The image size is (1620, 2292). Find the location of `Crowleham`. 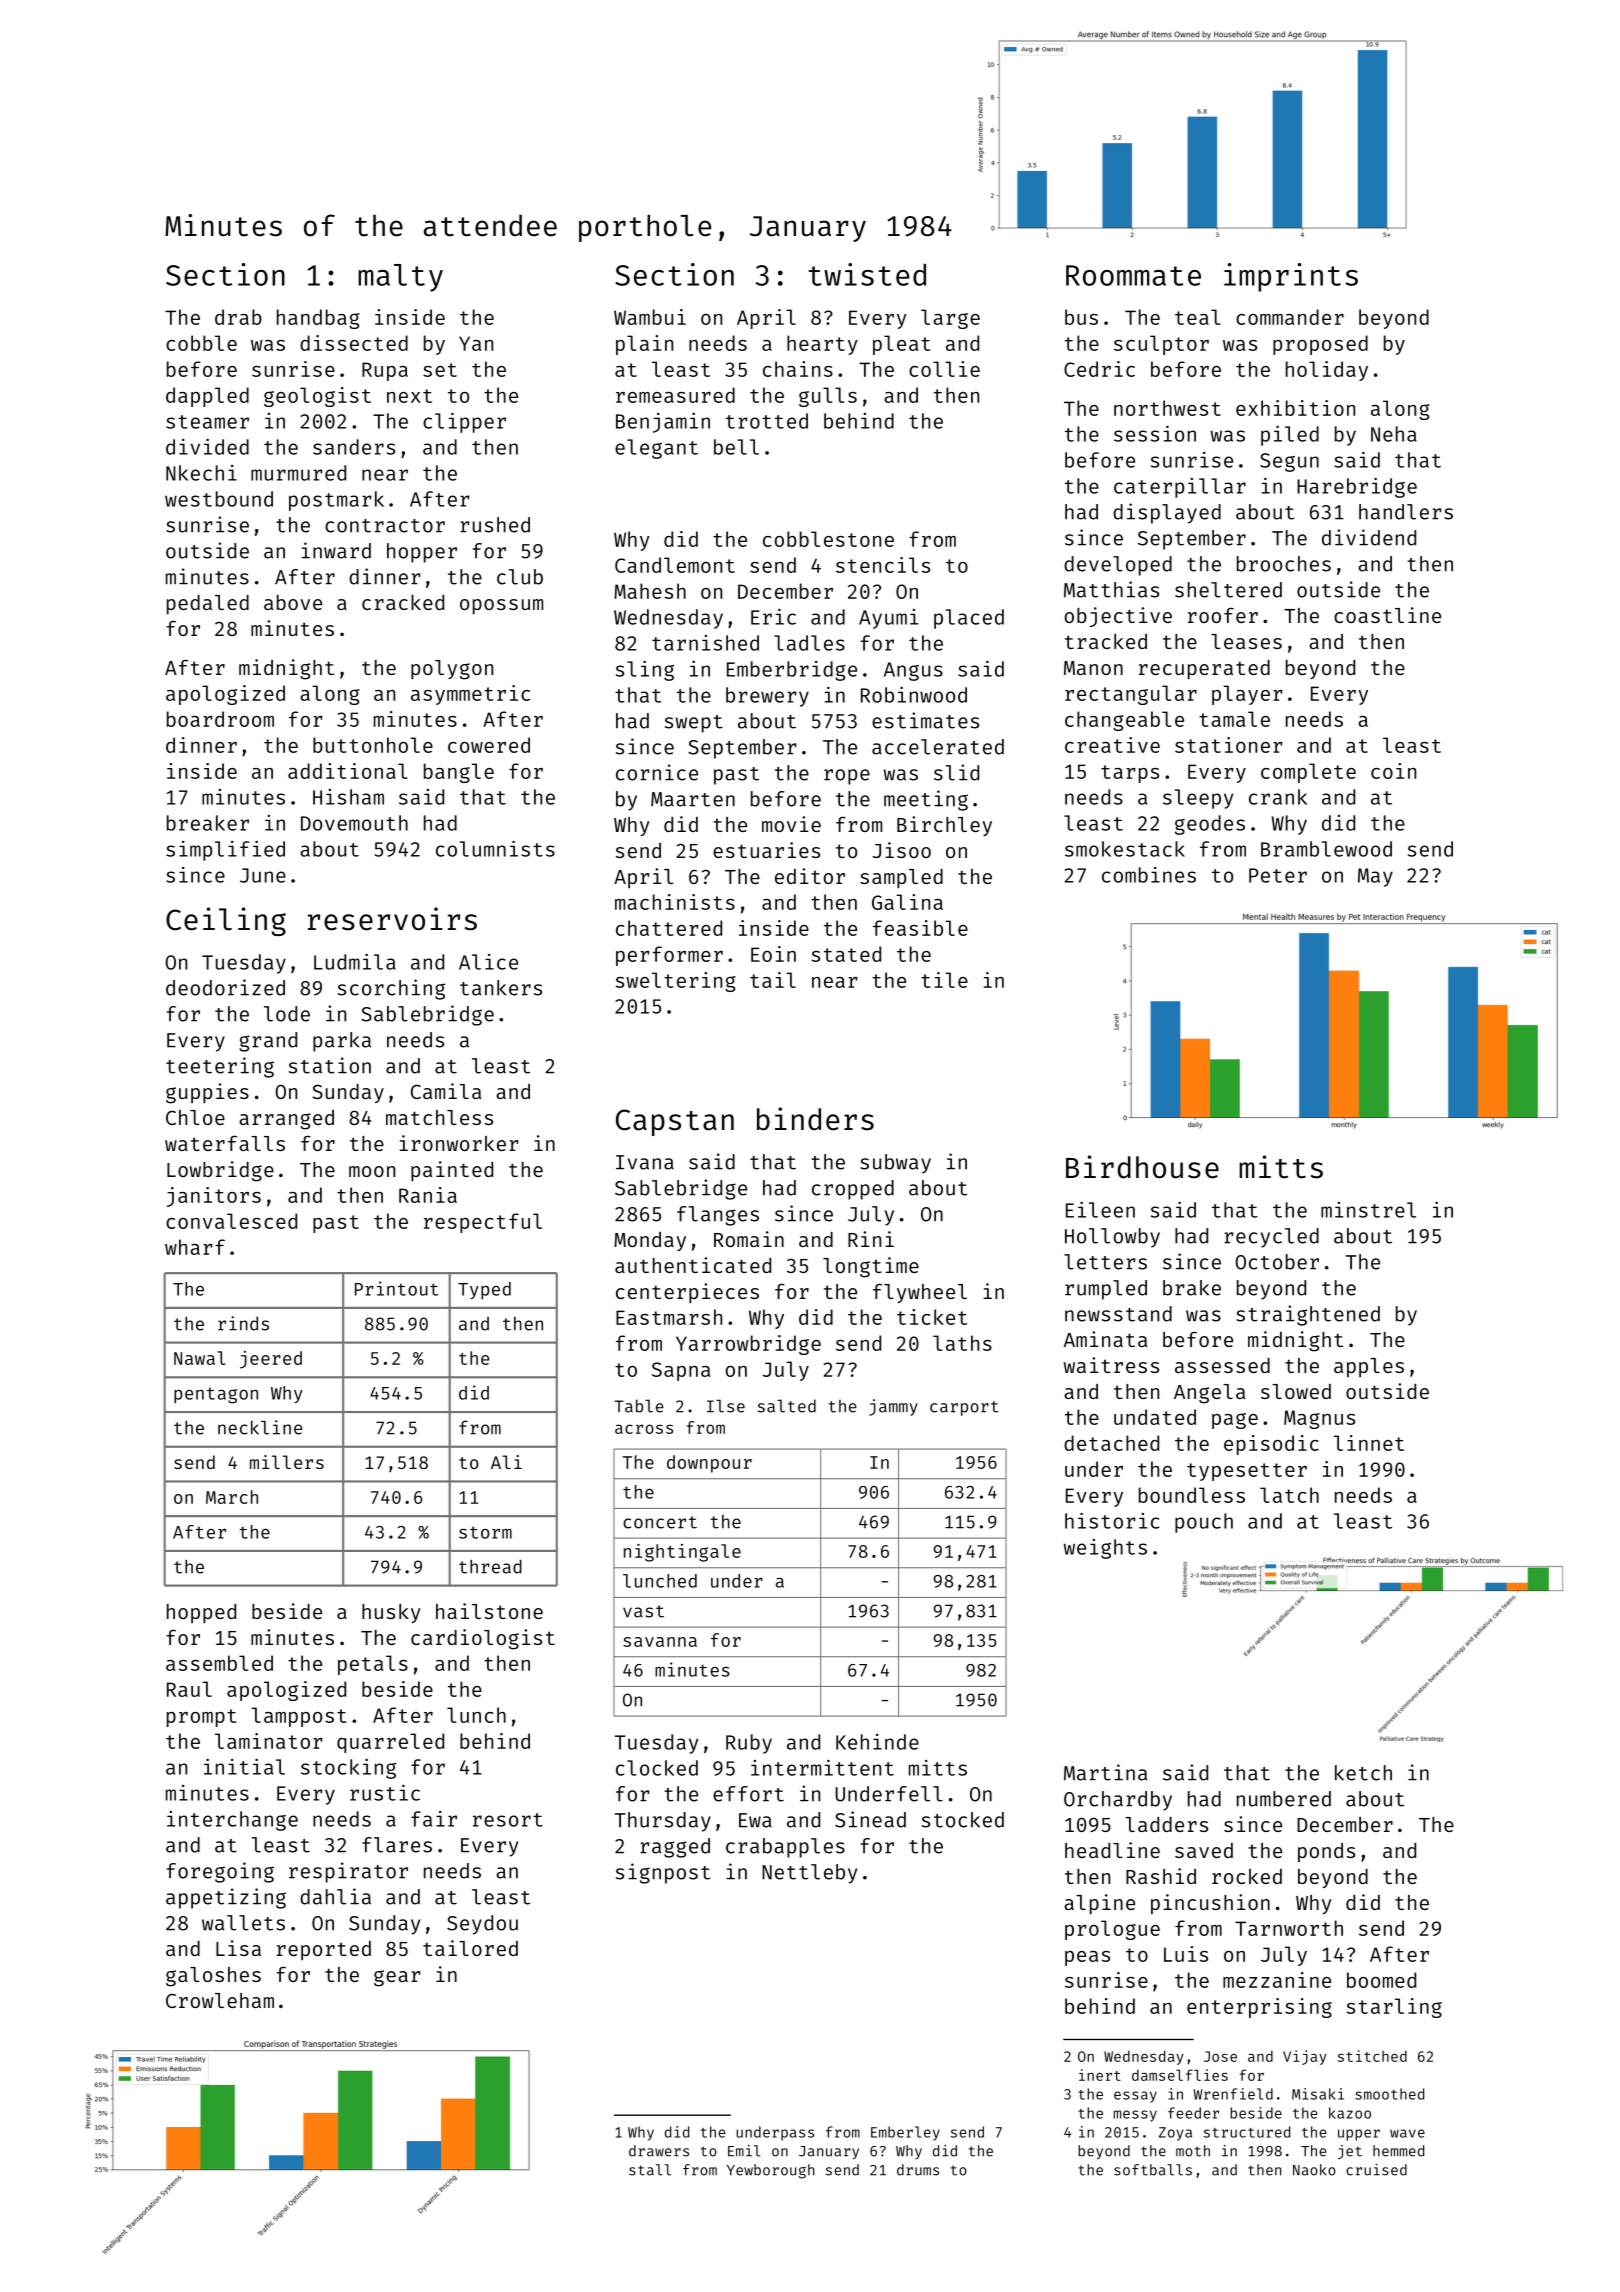

Crowleham is located at coordinates (220, 2000).
